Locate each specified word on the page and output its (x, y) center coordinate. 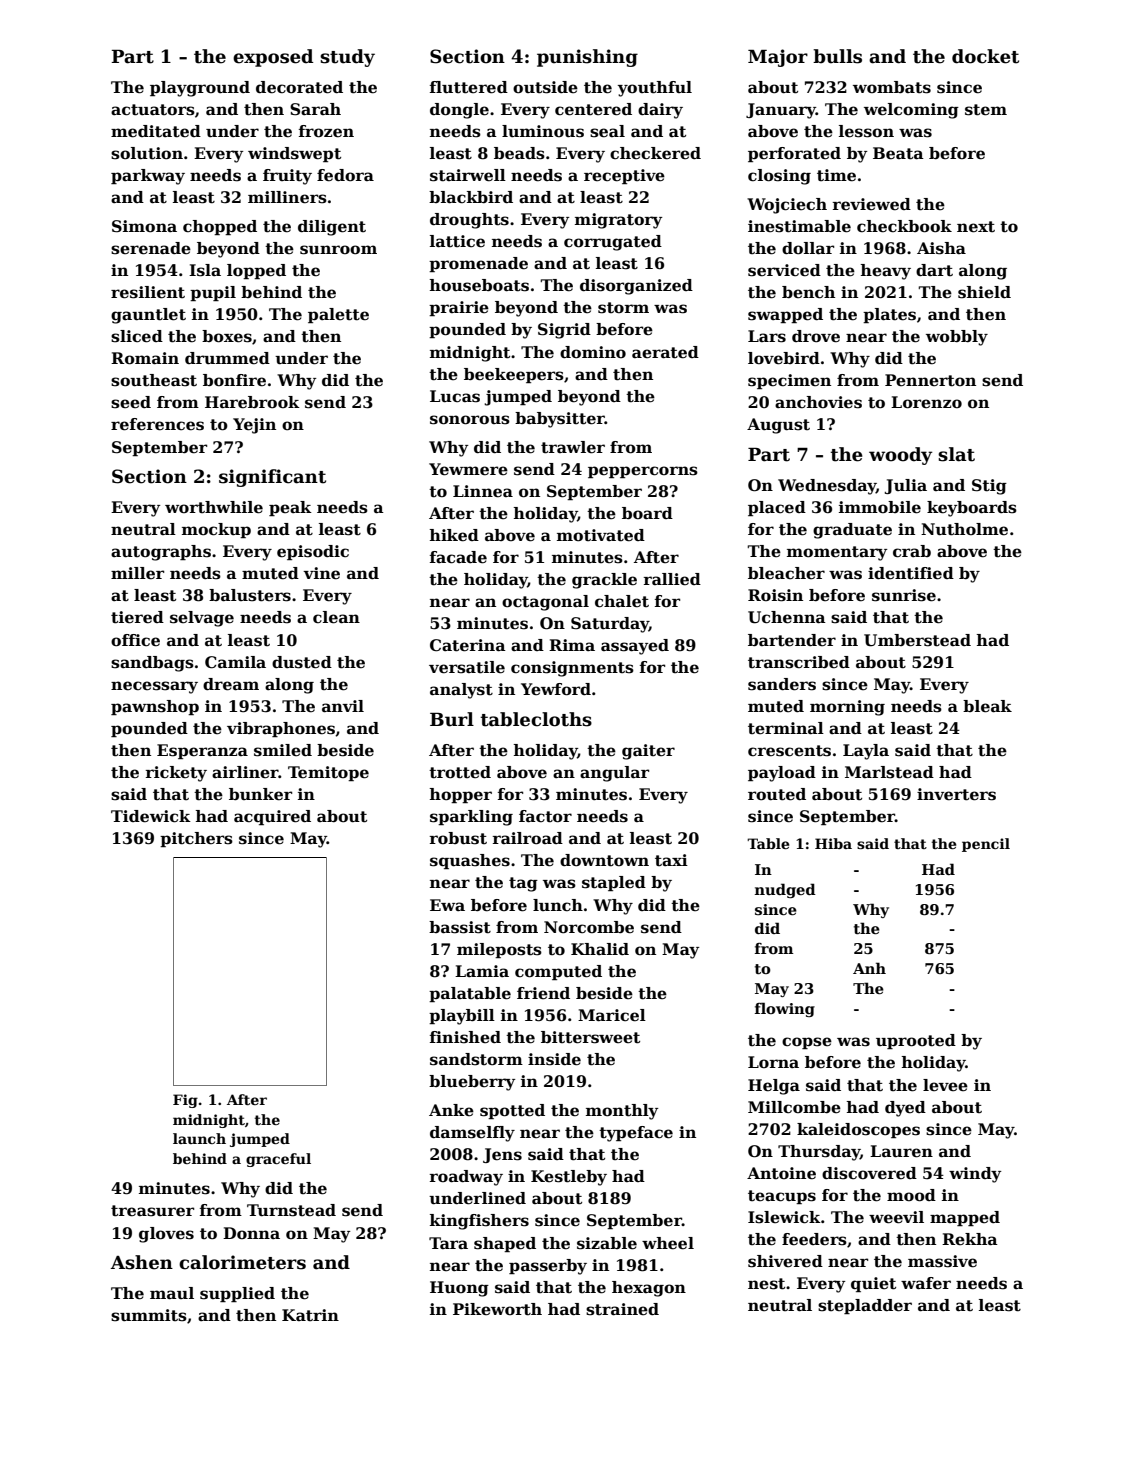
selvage (202, 619)
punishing (587, 58)
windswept (294, 154)
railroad (528, 838)
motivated (601, 535)
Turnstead (291, 1210)
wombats (892, 87)
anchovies (818, 402)
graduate (852, 531)
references (157, 424)
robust (458, 838)
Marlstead (889, 772)
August (778, 426)
